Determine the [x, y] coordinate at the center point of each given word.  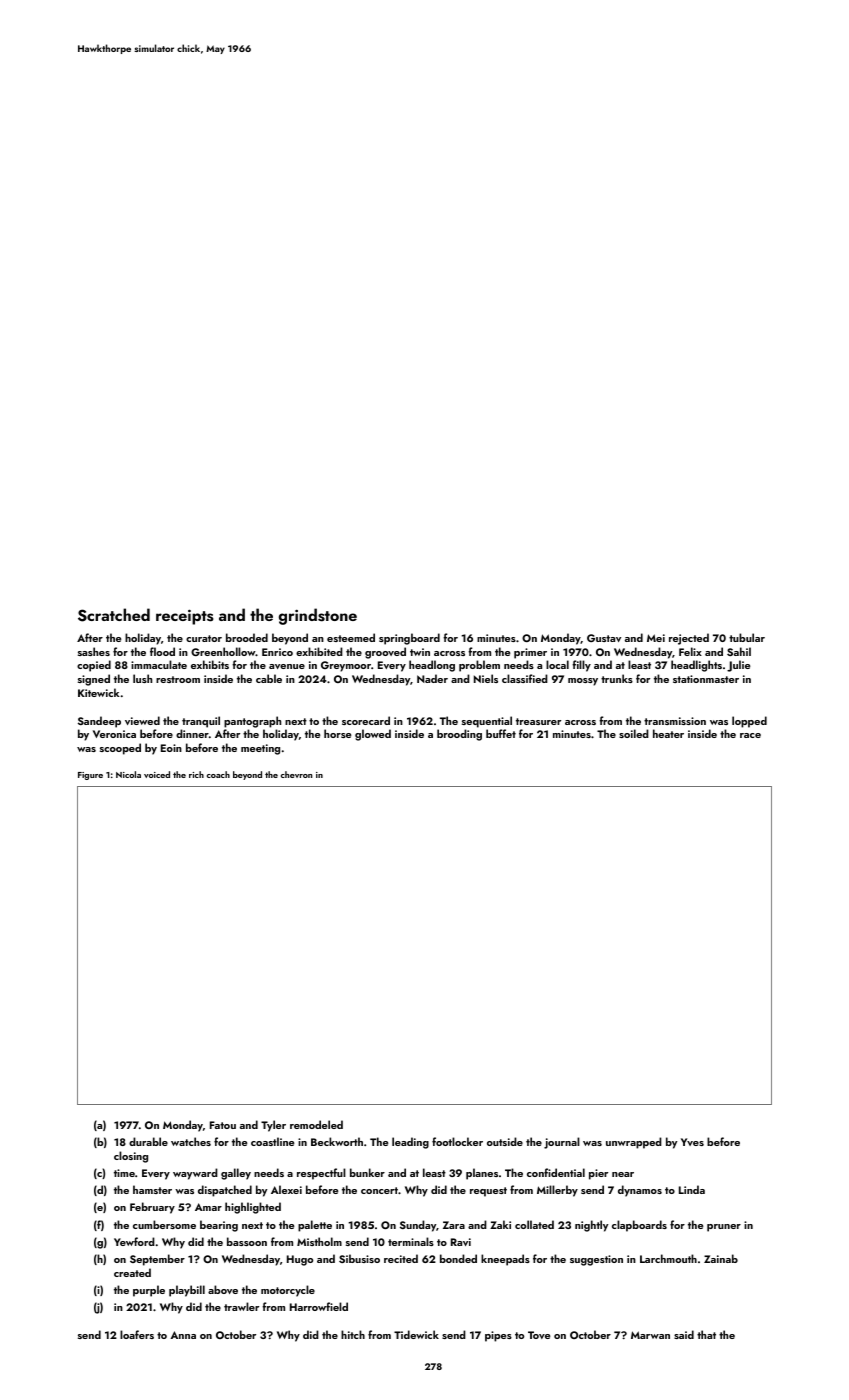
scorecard [366, 720]
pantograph [252, 722]
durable [148, 1141]
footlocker [457, 1141]
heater [668, 733]
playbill [187, 1291]
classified [525, 678]
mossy [583, 682]
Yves [692, 1142]
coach [218, 774]
